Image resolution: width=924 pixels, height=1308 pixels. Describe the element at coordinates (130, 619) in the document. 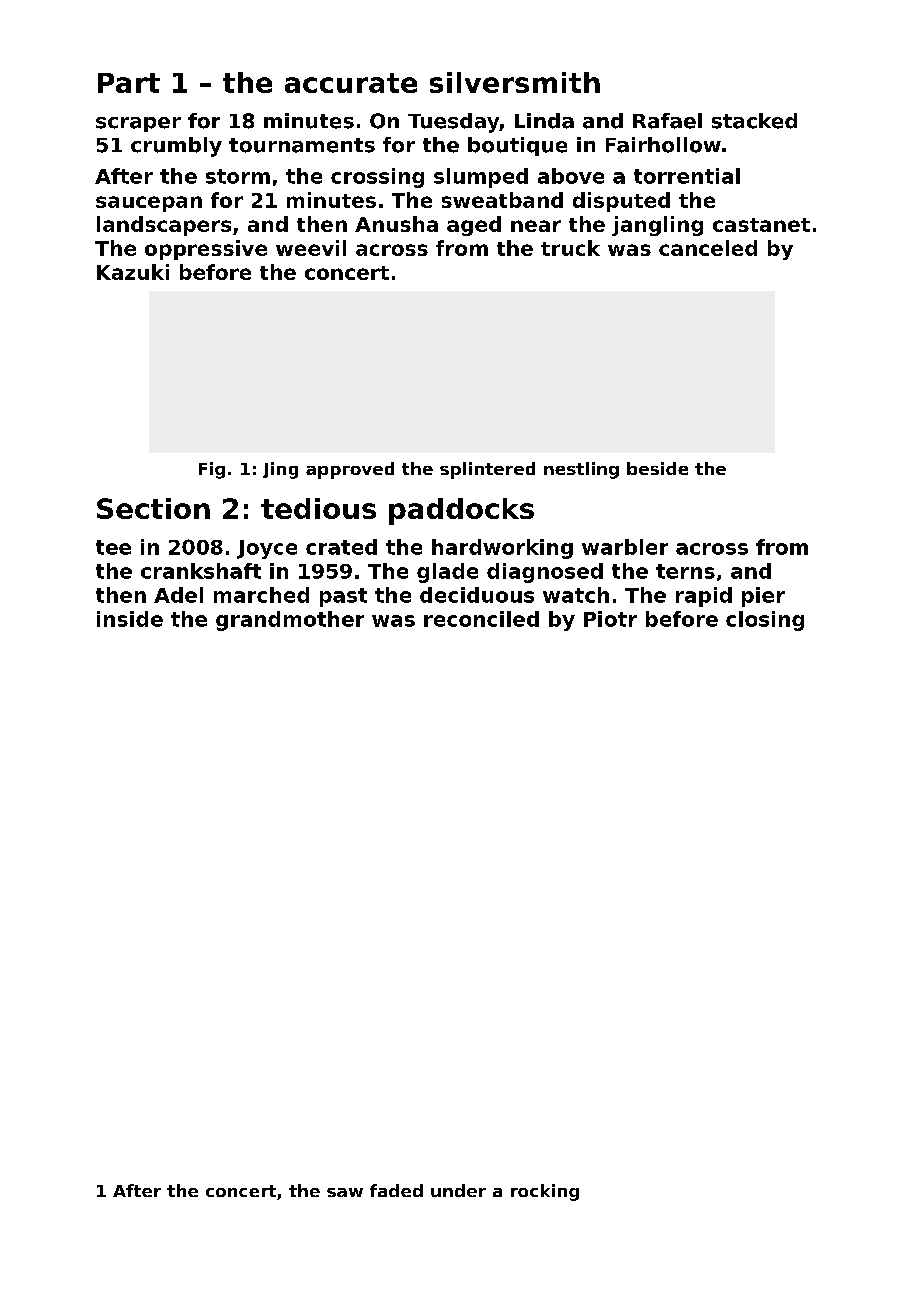

I see `inside` at that location.
